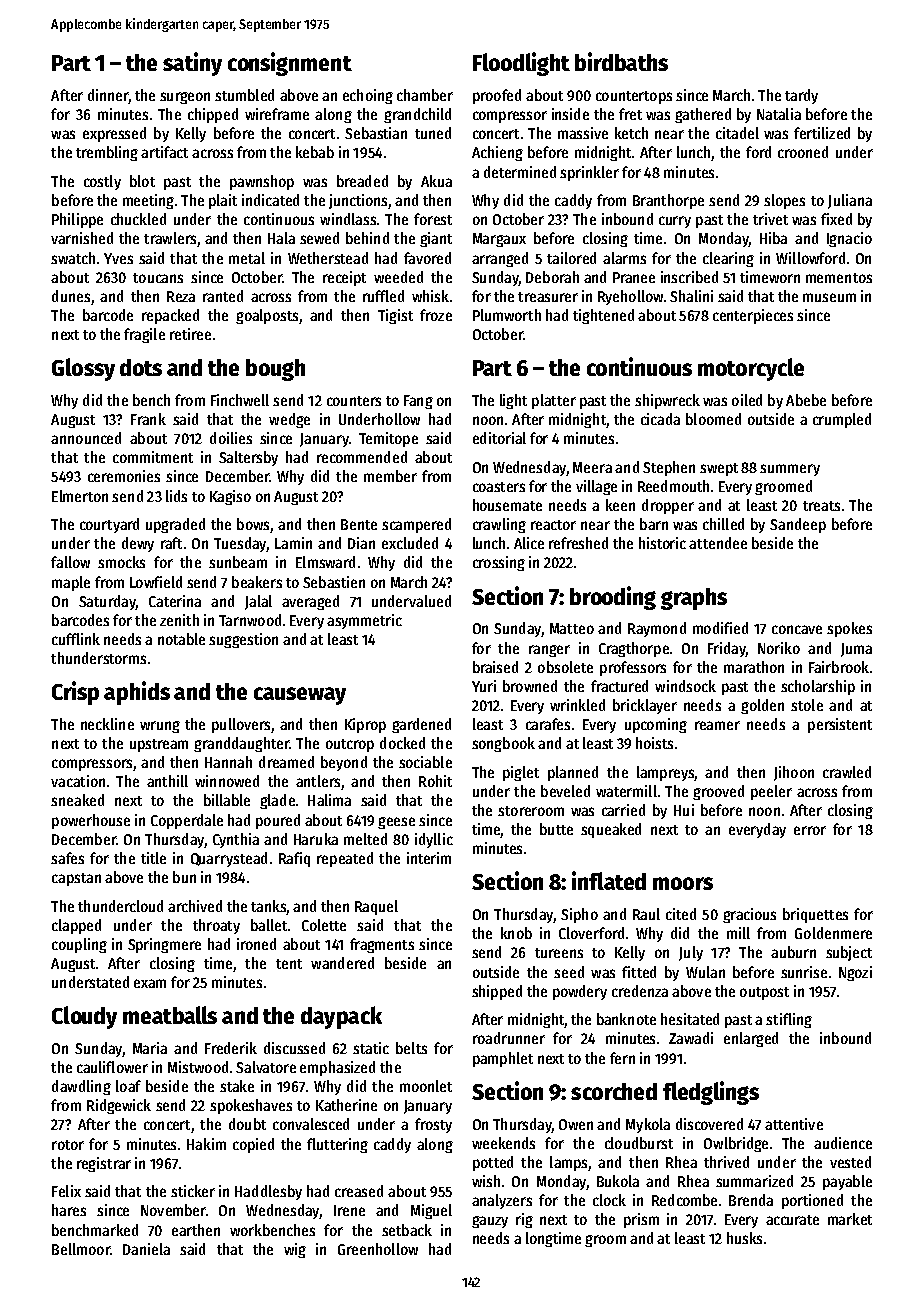 The image size is (924, 1308). What do you see at coordinates (713, 419) in the screenshot?
I see `bloomed` at bounding box center [713, 419].
